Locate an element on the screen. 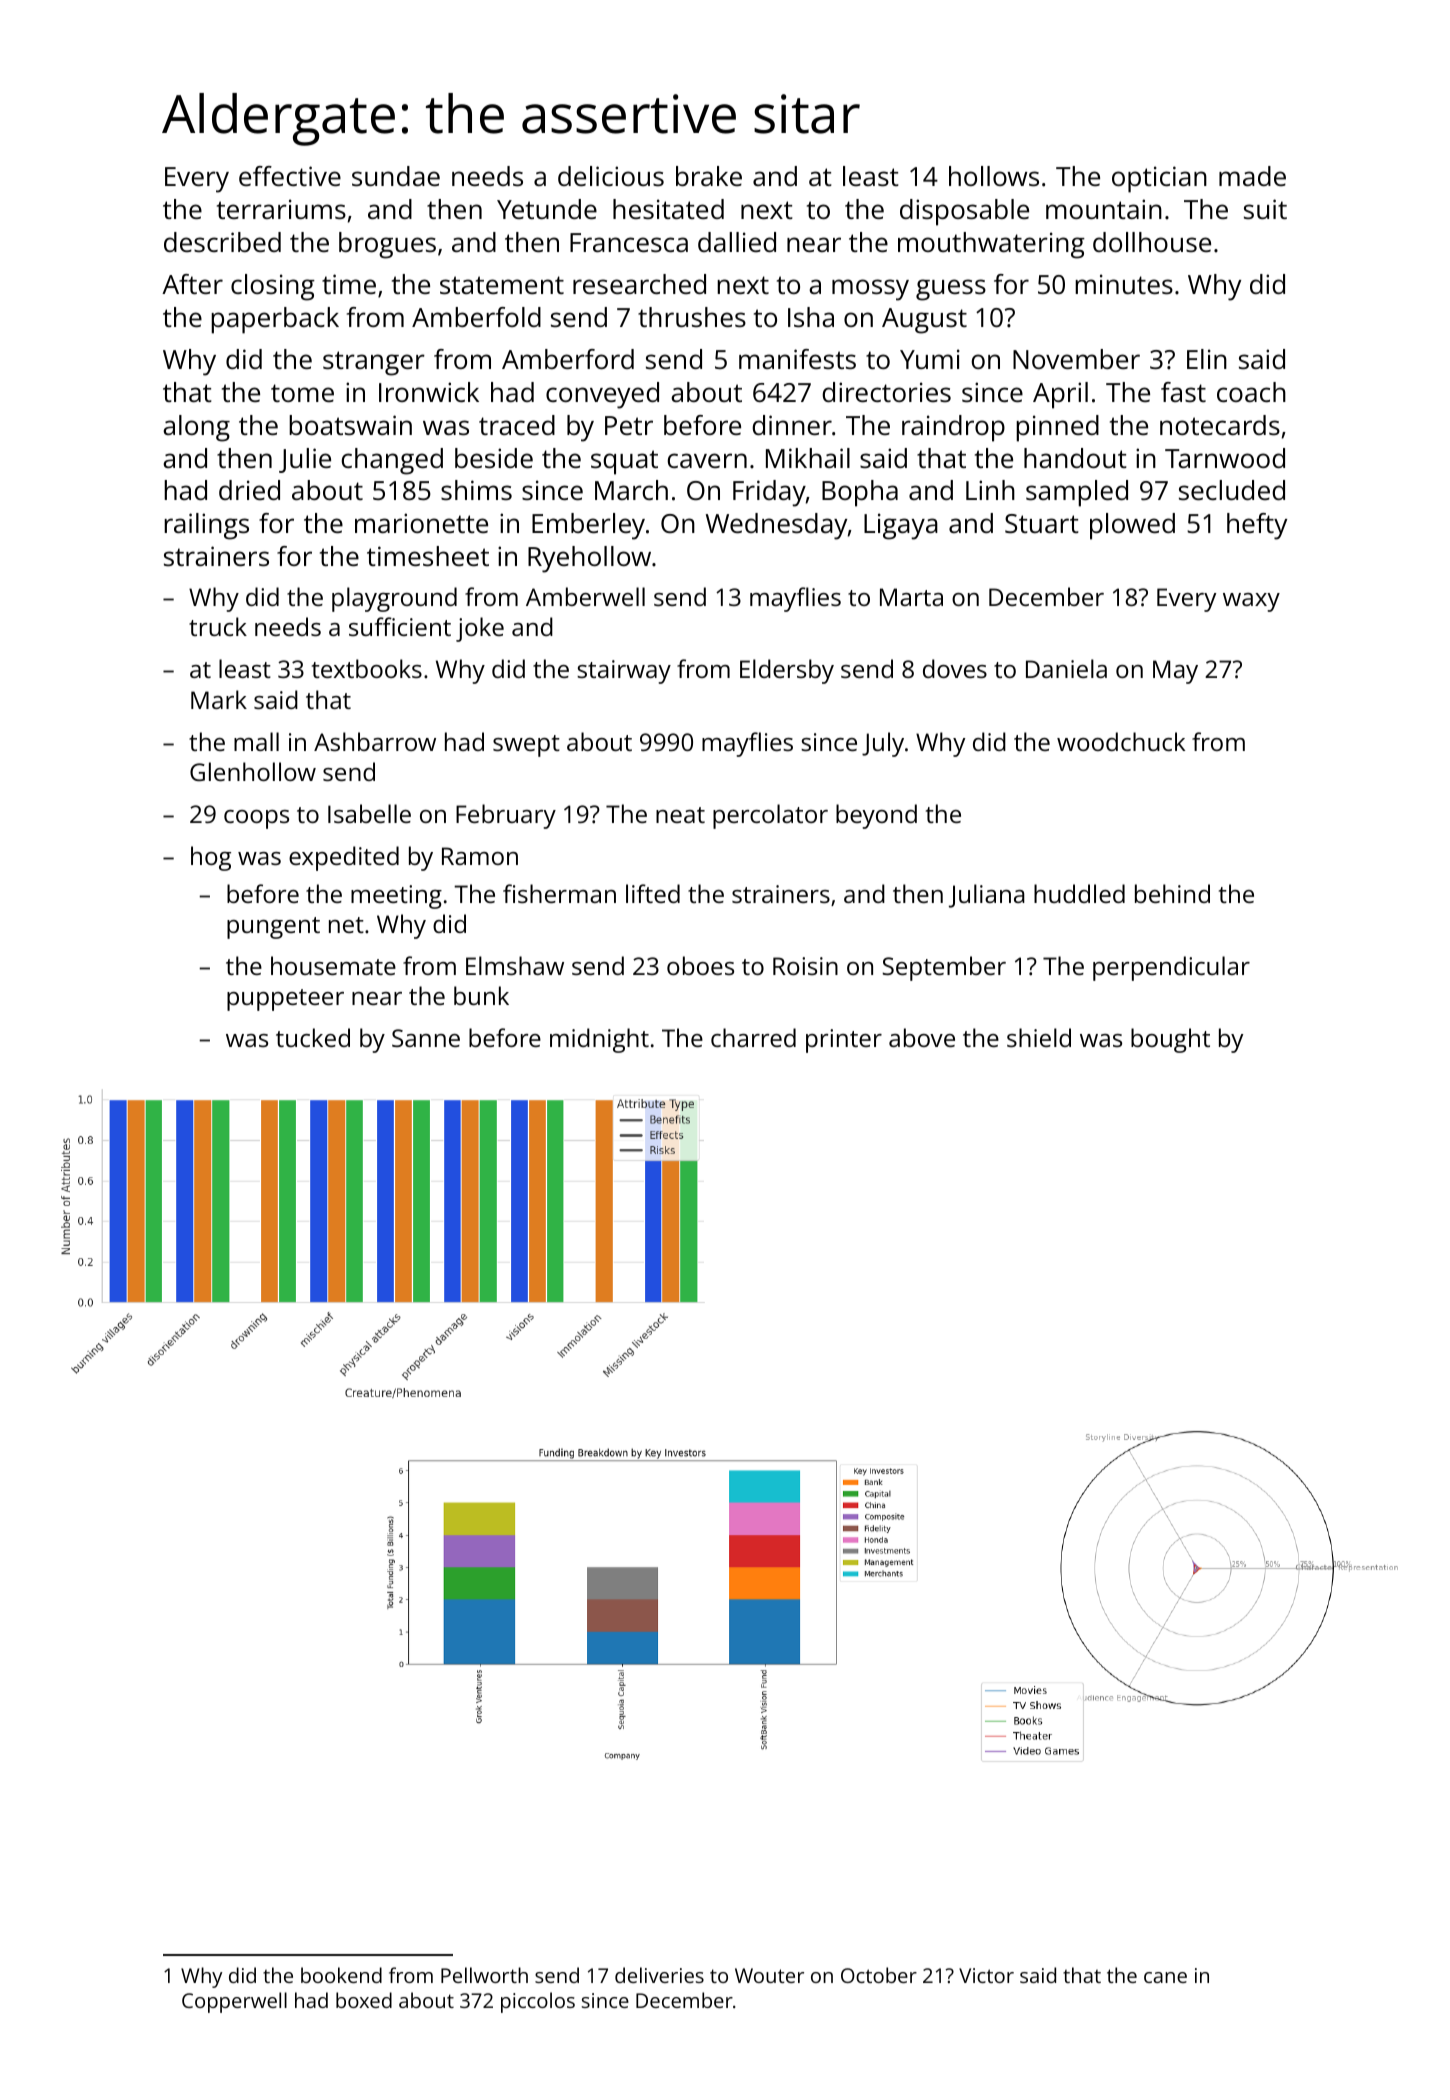 This screenshot has height=2100, width=1450. shield is located at coordinates (1039, 1037).
